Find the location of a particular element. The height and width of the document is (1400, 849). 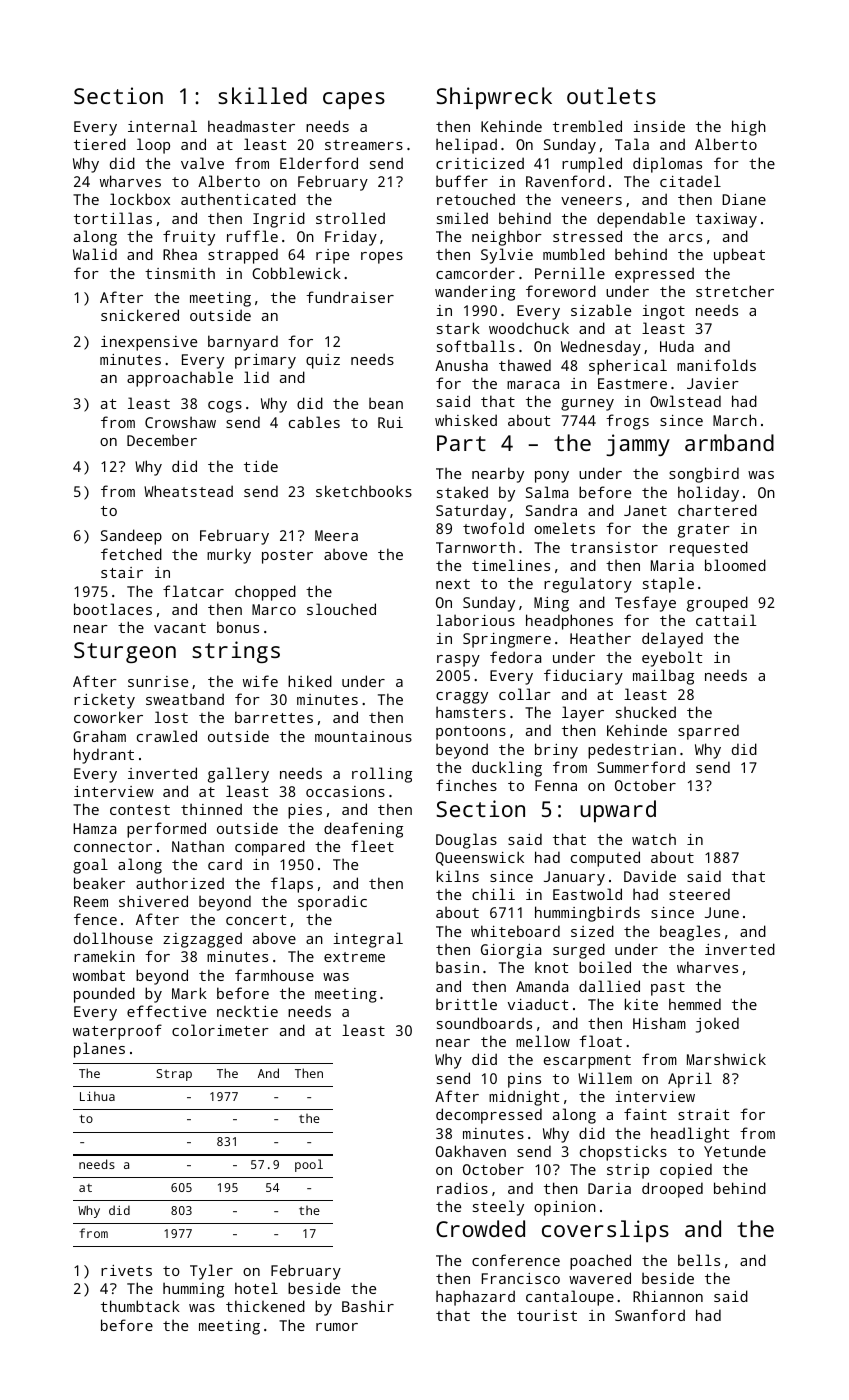

thickened is located at coordinates (265, 1306).
